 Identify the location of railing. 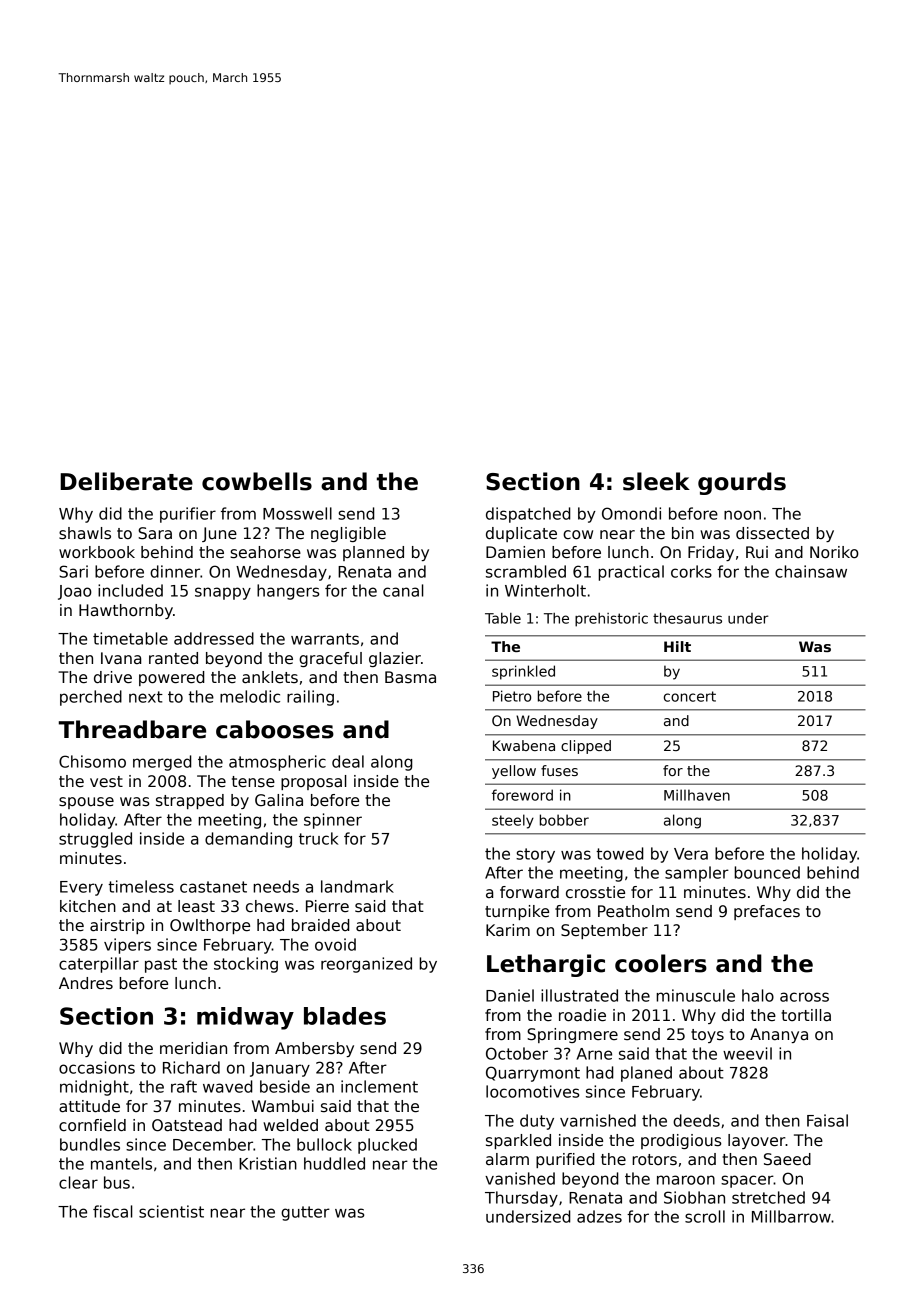
(310, 698).
